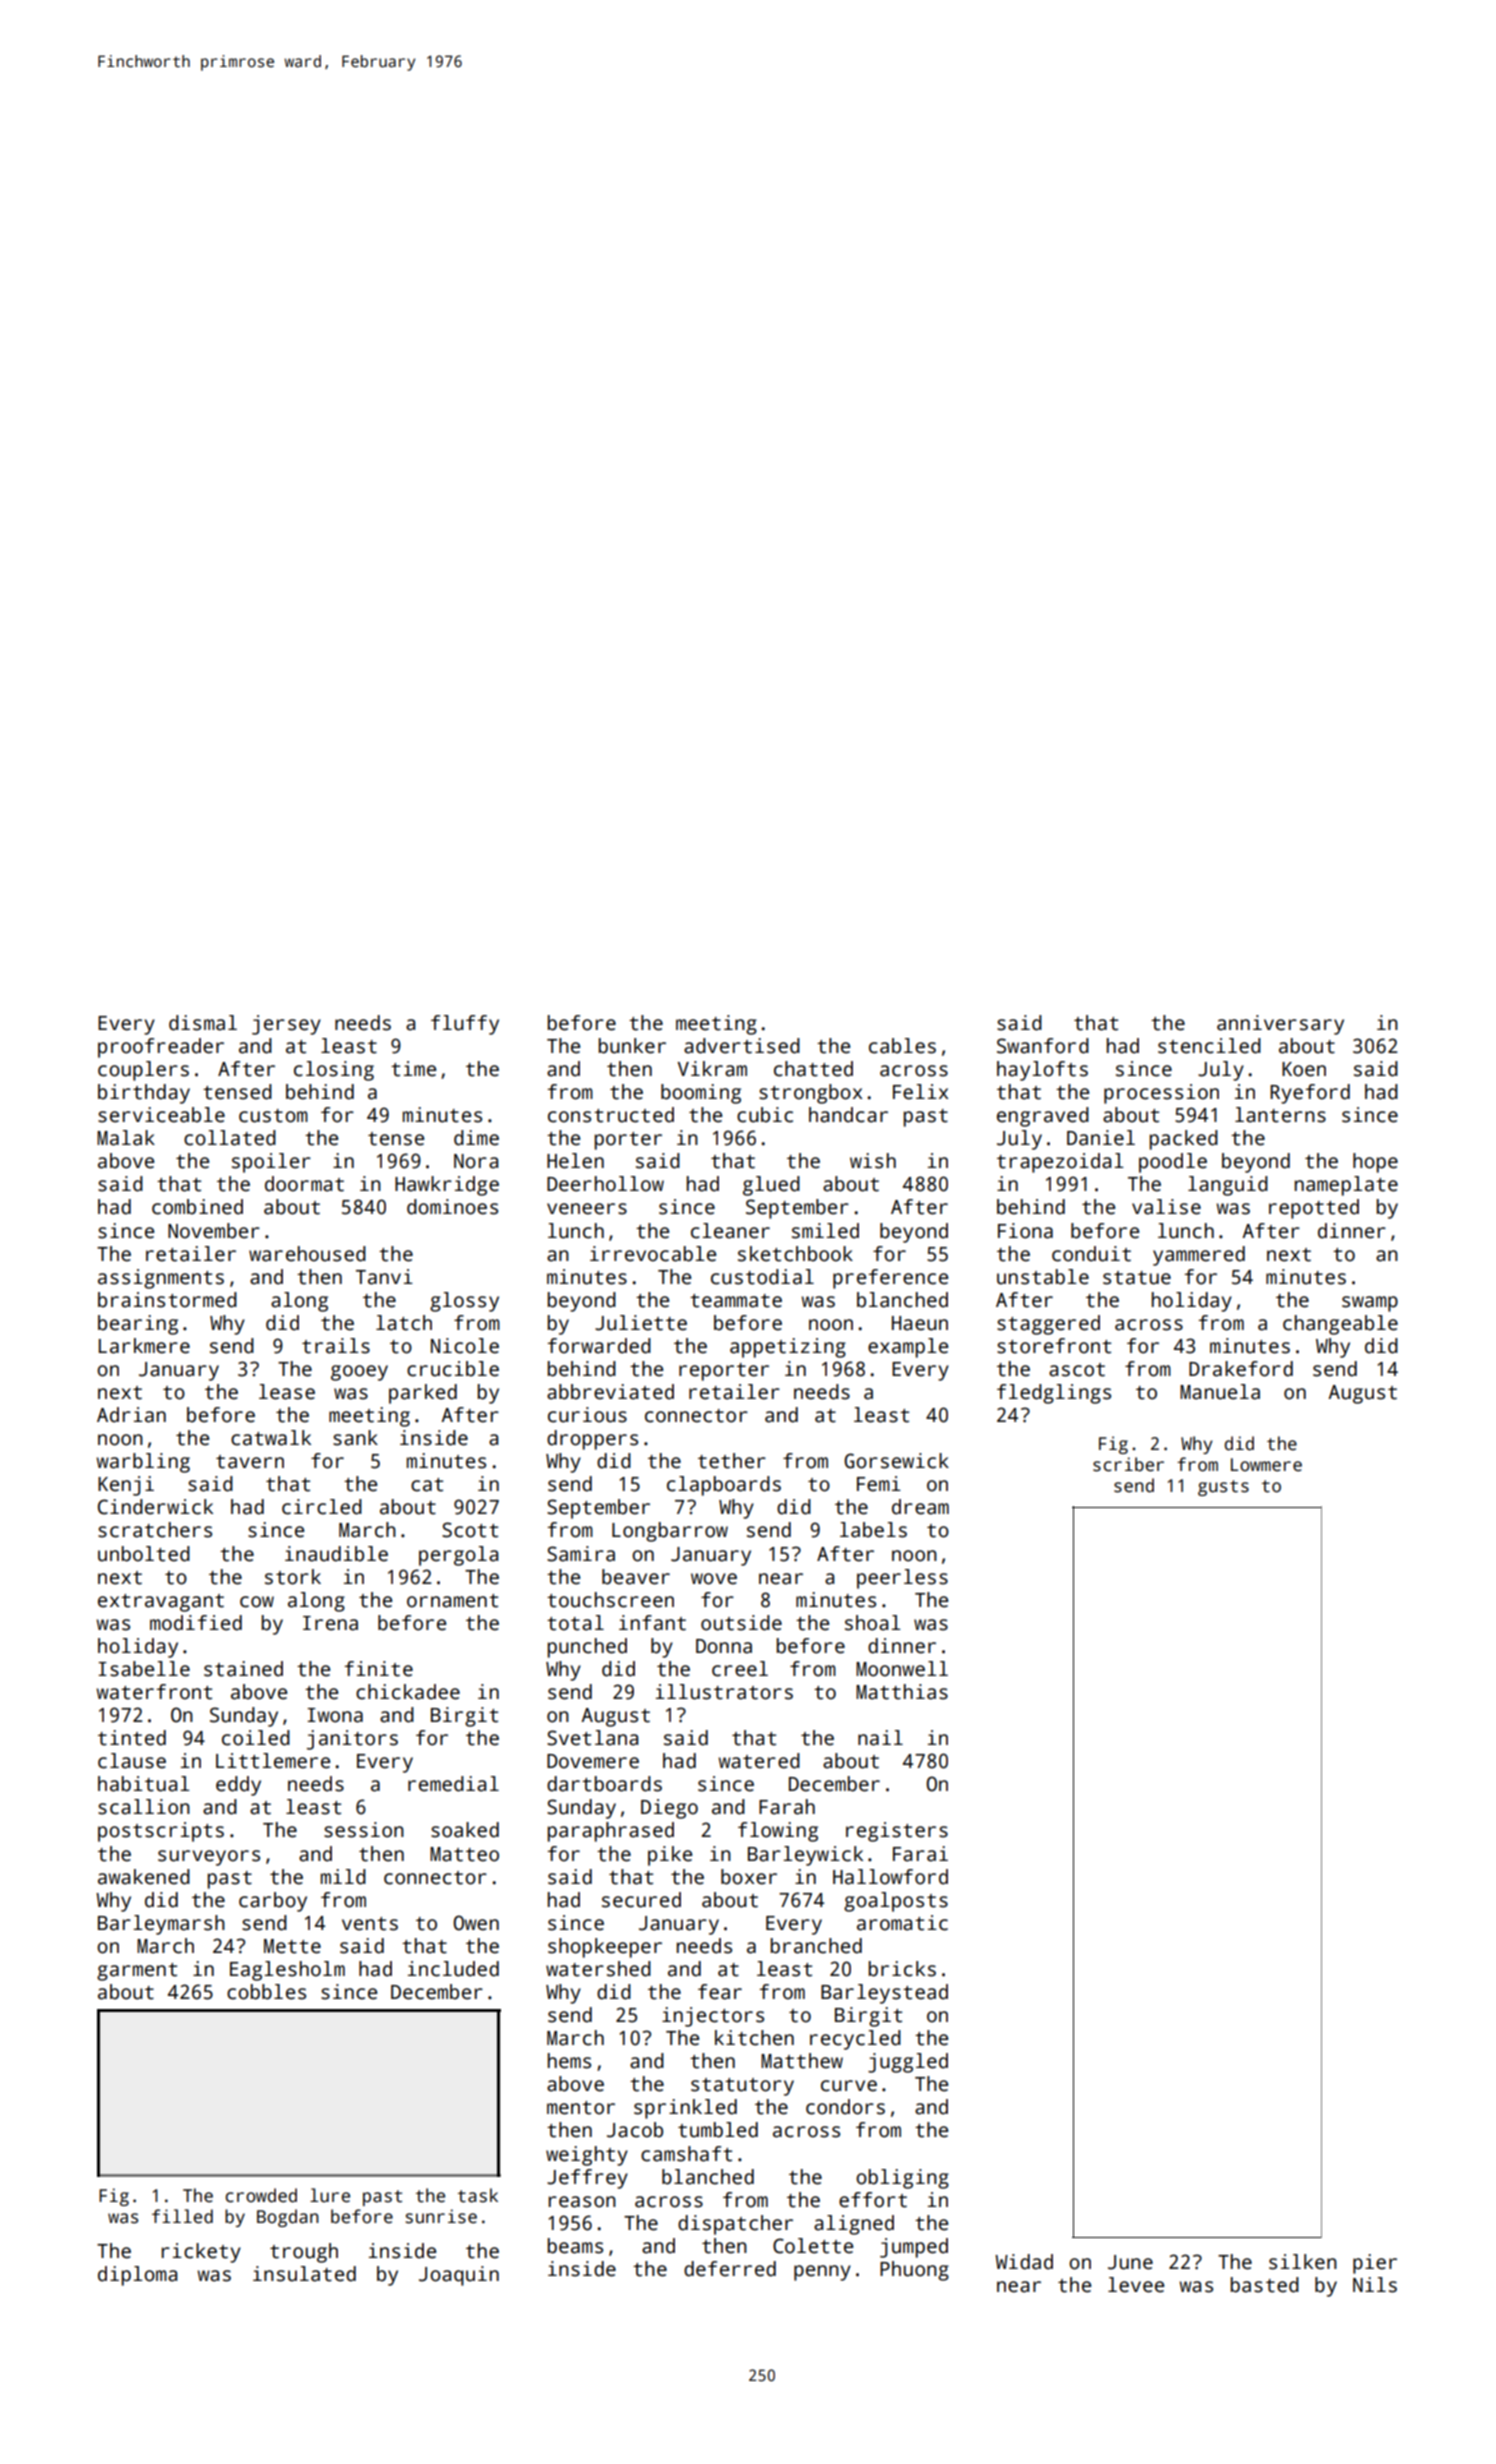 This image has height=2464, width=1496. I want to click on clapboards, so click(724, 1486).
